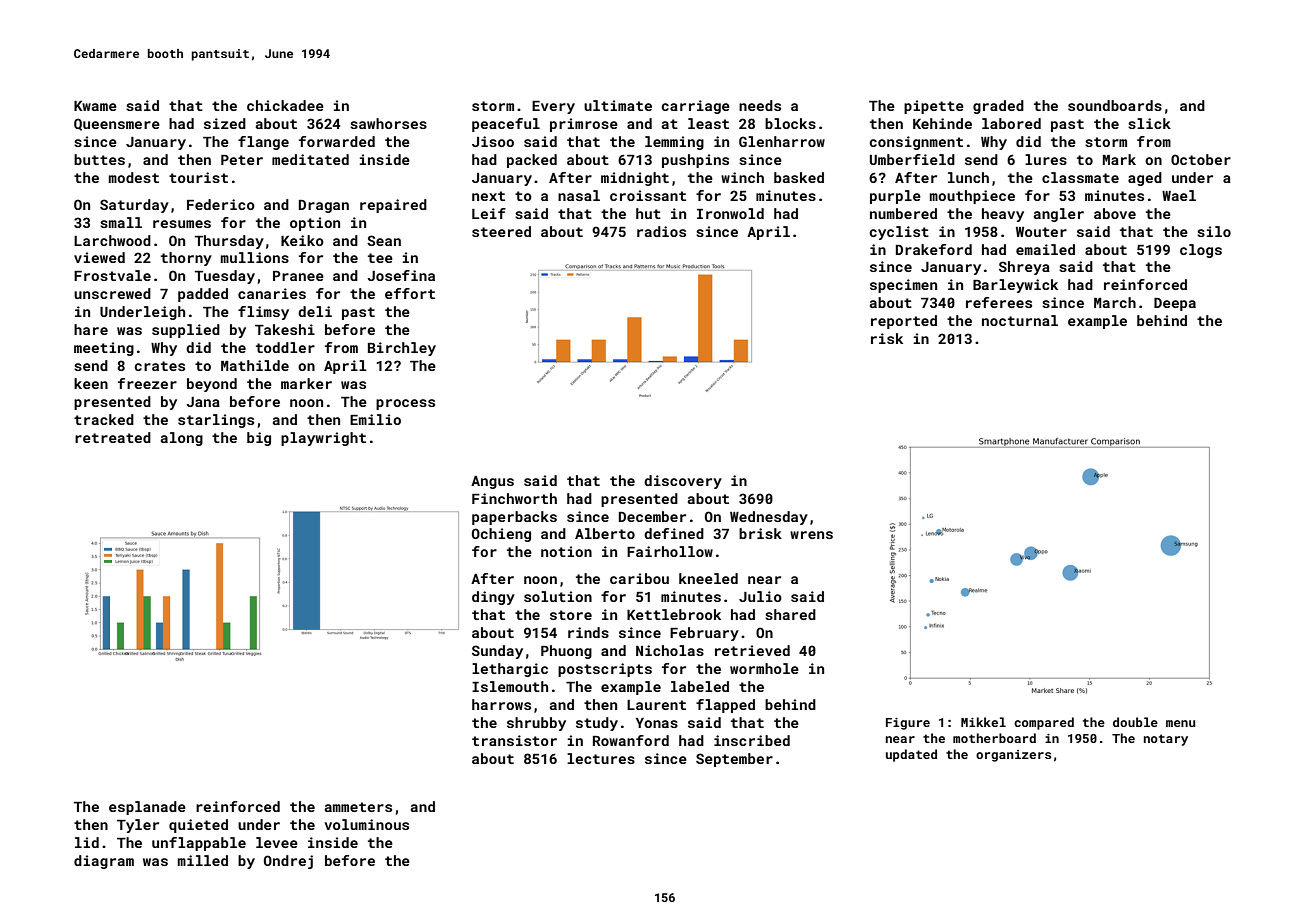 This image has height=924, width=1308. I want to click on discovery, so click(683, 482).
